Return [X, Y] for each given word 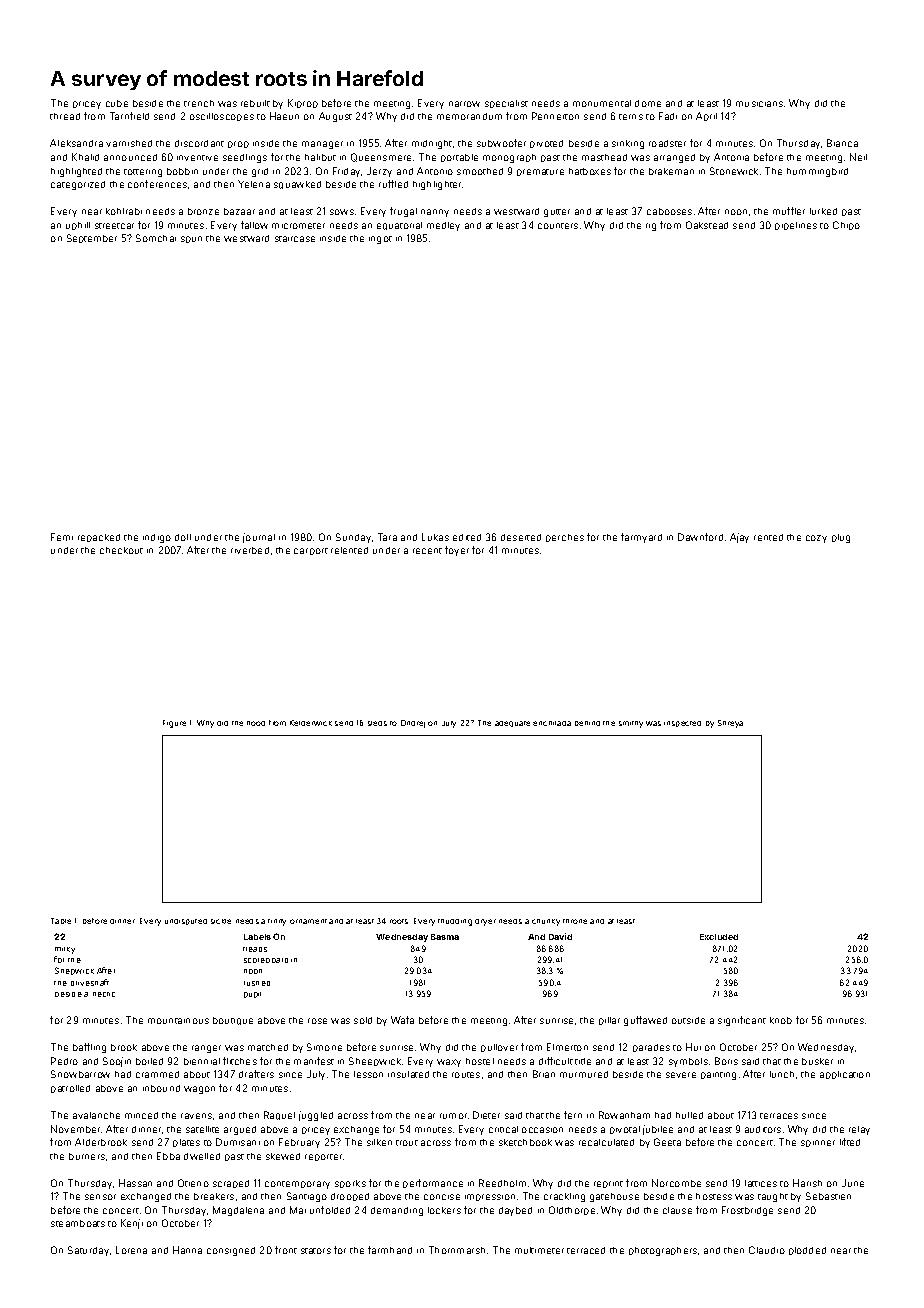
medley [443, 226]
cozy [816, 539]
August [335, 117]
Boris [726, 1061]
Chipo [846, 225]
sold [363, 1020]
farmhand [390, 1250]
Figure [174, 724]
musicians [759, 104]
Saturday [88, 1251]
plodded [807, 1251]
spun [191, 239]
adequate [512, 724]
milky [65, 950]
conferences [157, 184]
